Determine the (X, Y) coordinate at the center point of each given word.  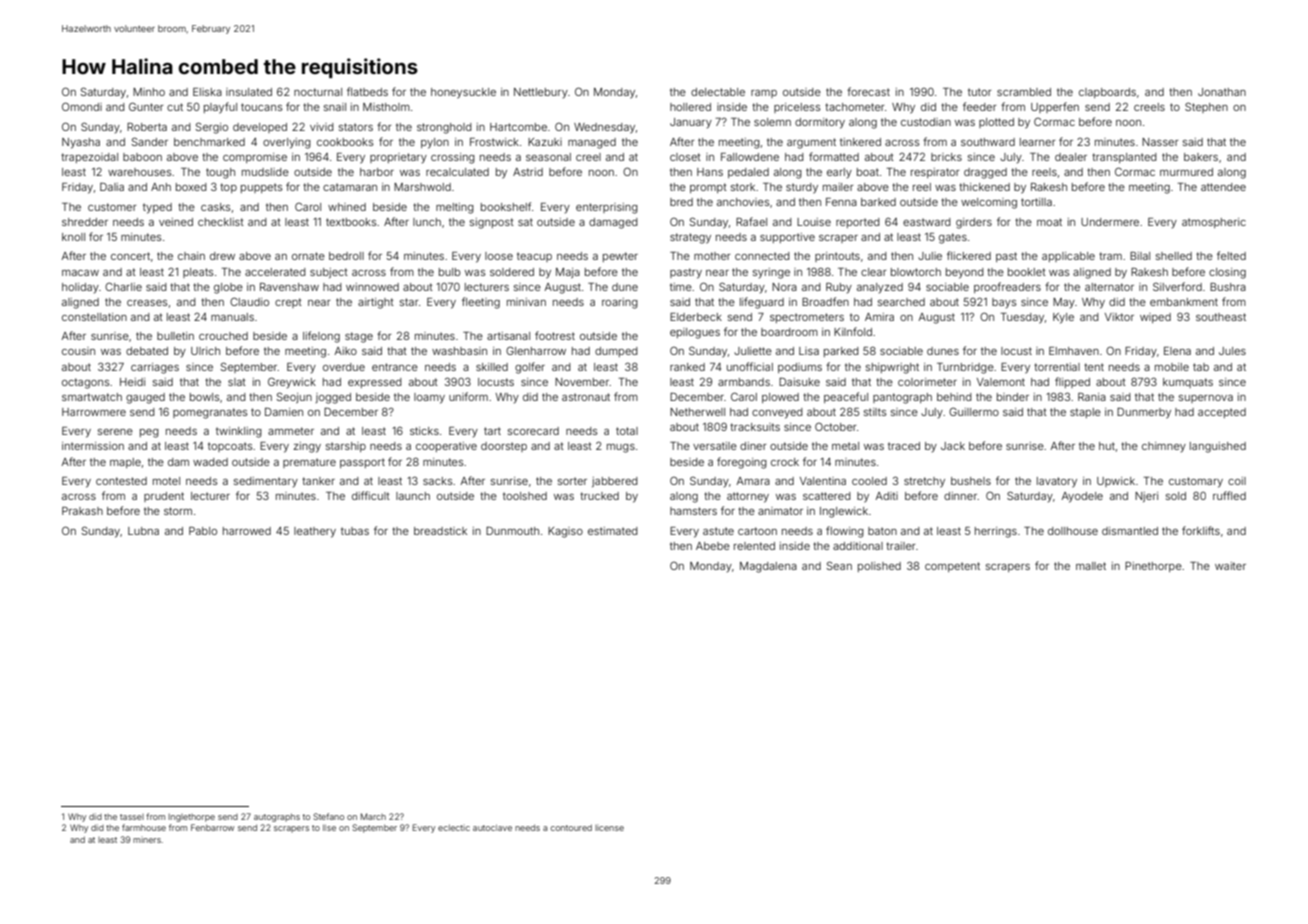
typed (157, 208)
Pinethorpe (1153, 567)
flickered (969, 255)
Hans (710, 172)
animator (780, 511)
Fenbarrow (212, 827)
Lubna (143, 531)
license (609, 828)
